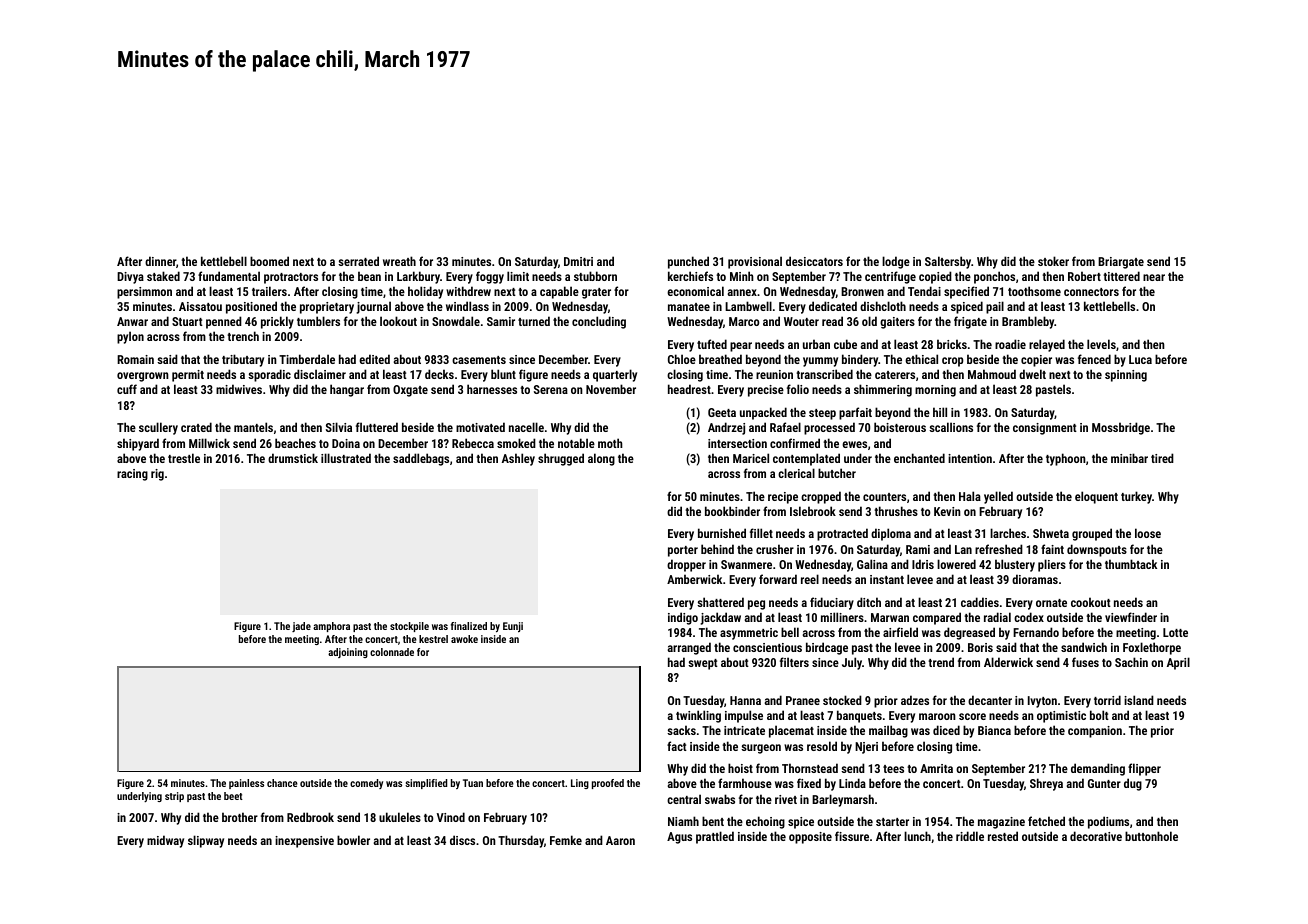  I want to click on jade, so click(301, 627).
